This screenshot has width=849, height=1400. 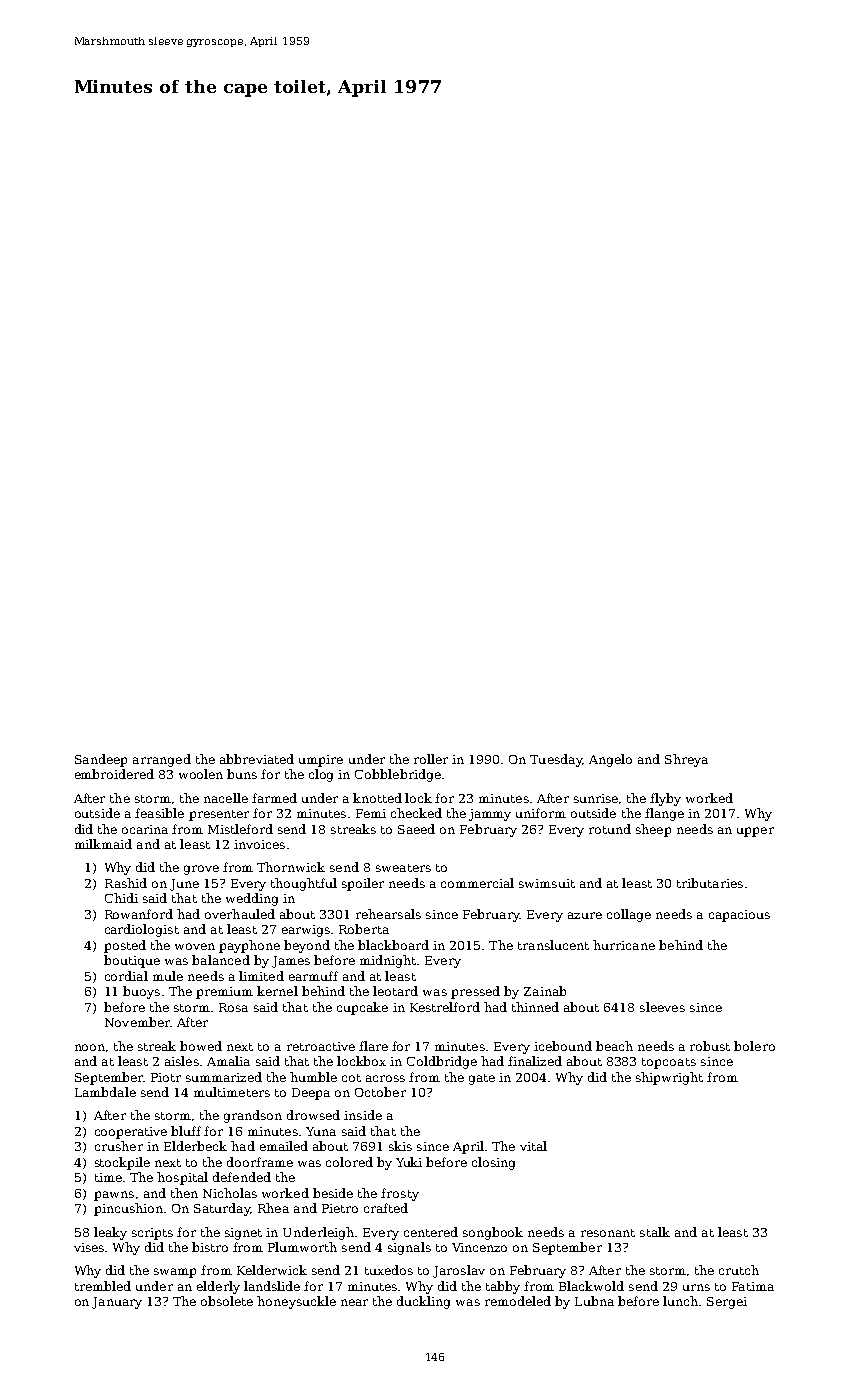 I want to click on obsolete, so click(x=227, y=1301).
